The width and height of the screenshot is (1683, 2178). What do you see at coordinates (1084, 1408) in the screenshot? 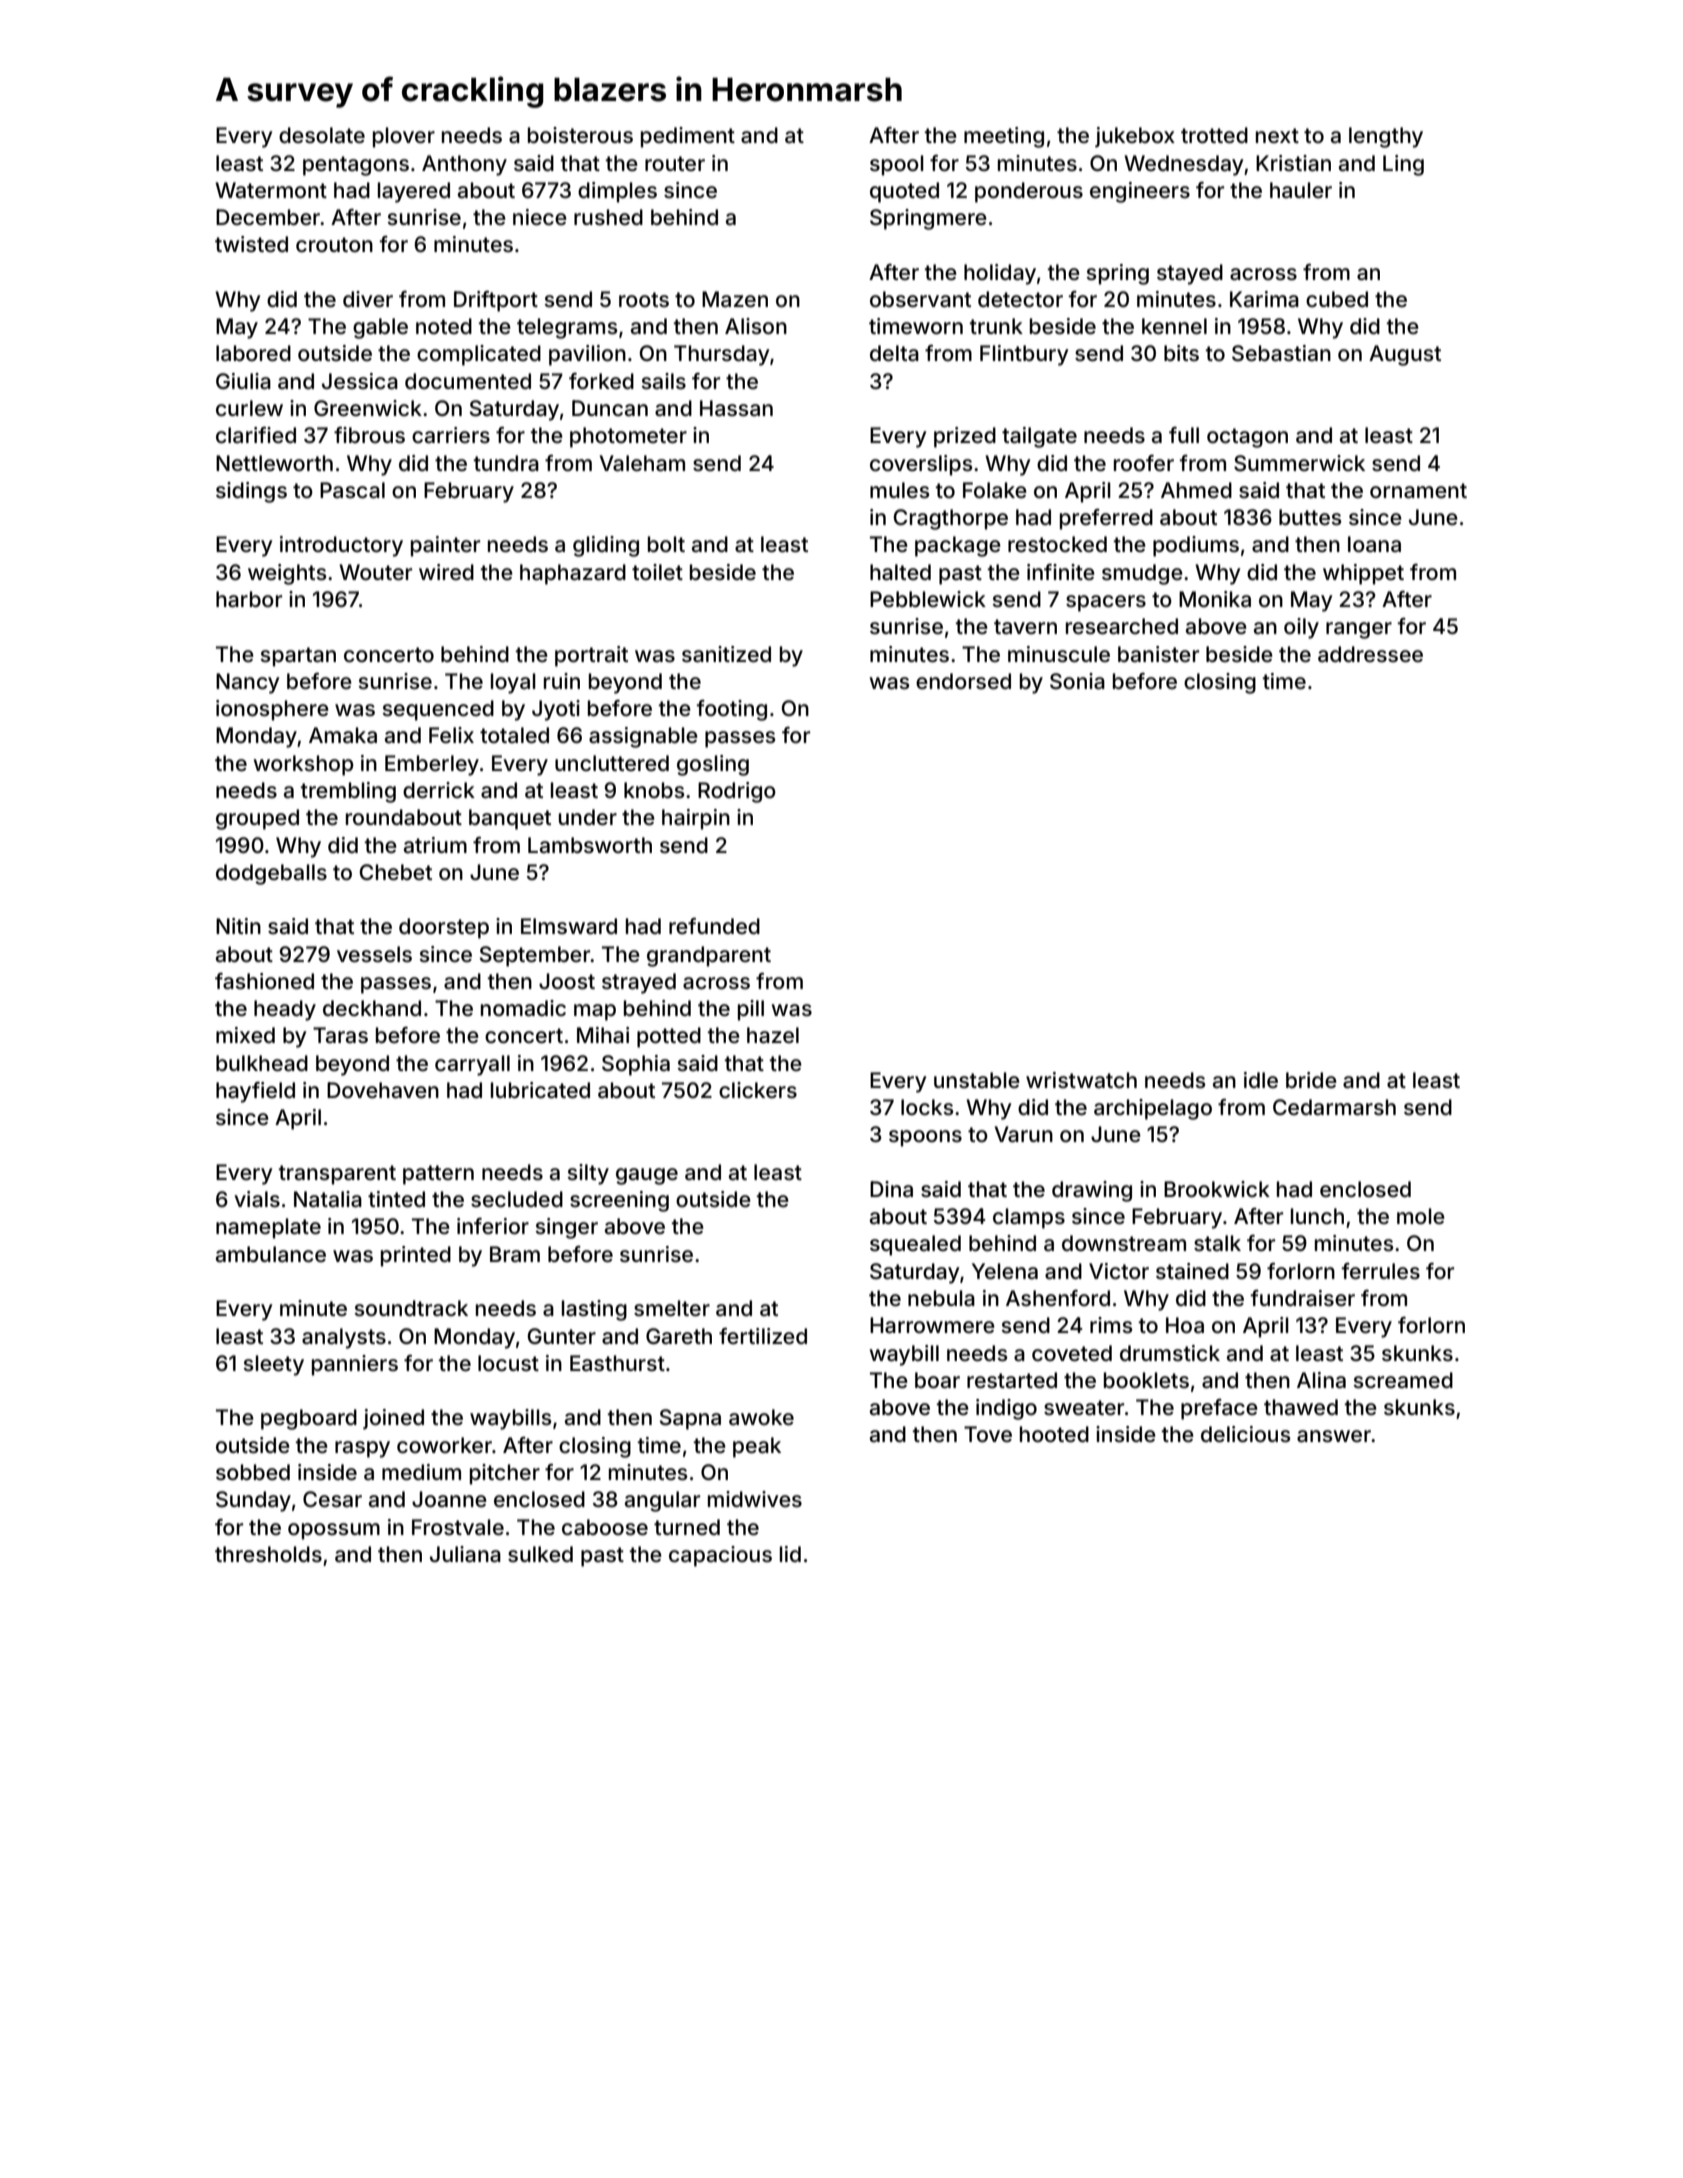
I see `sweater` at bounding box center [1084, 1408].
